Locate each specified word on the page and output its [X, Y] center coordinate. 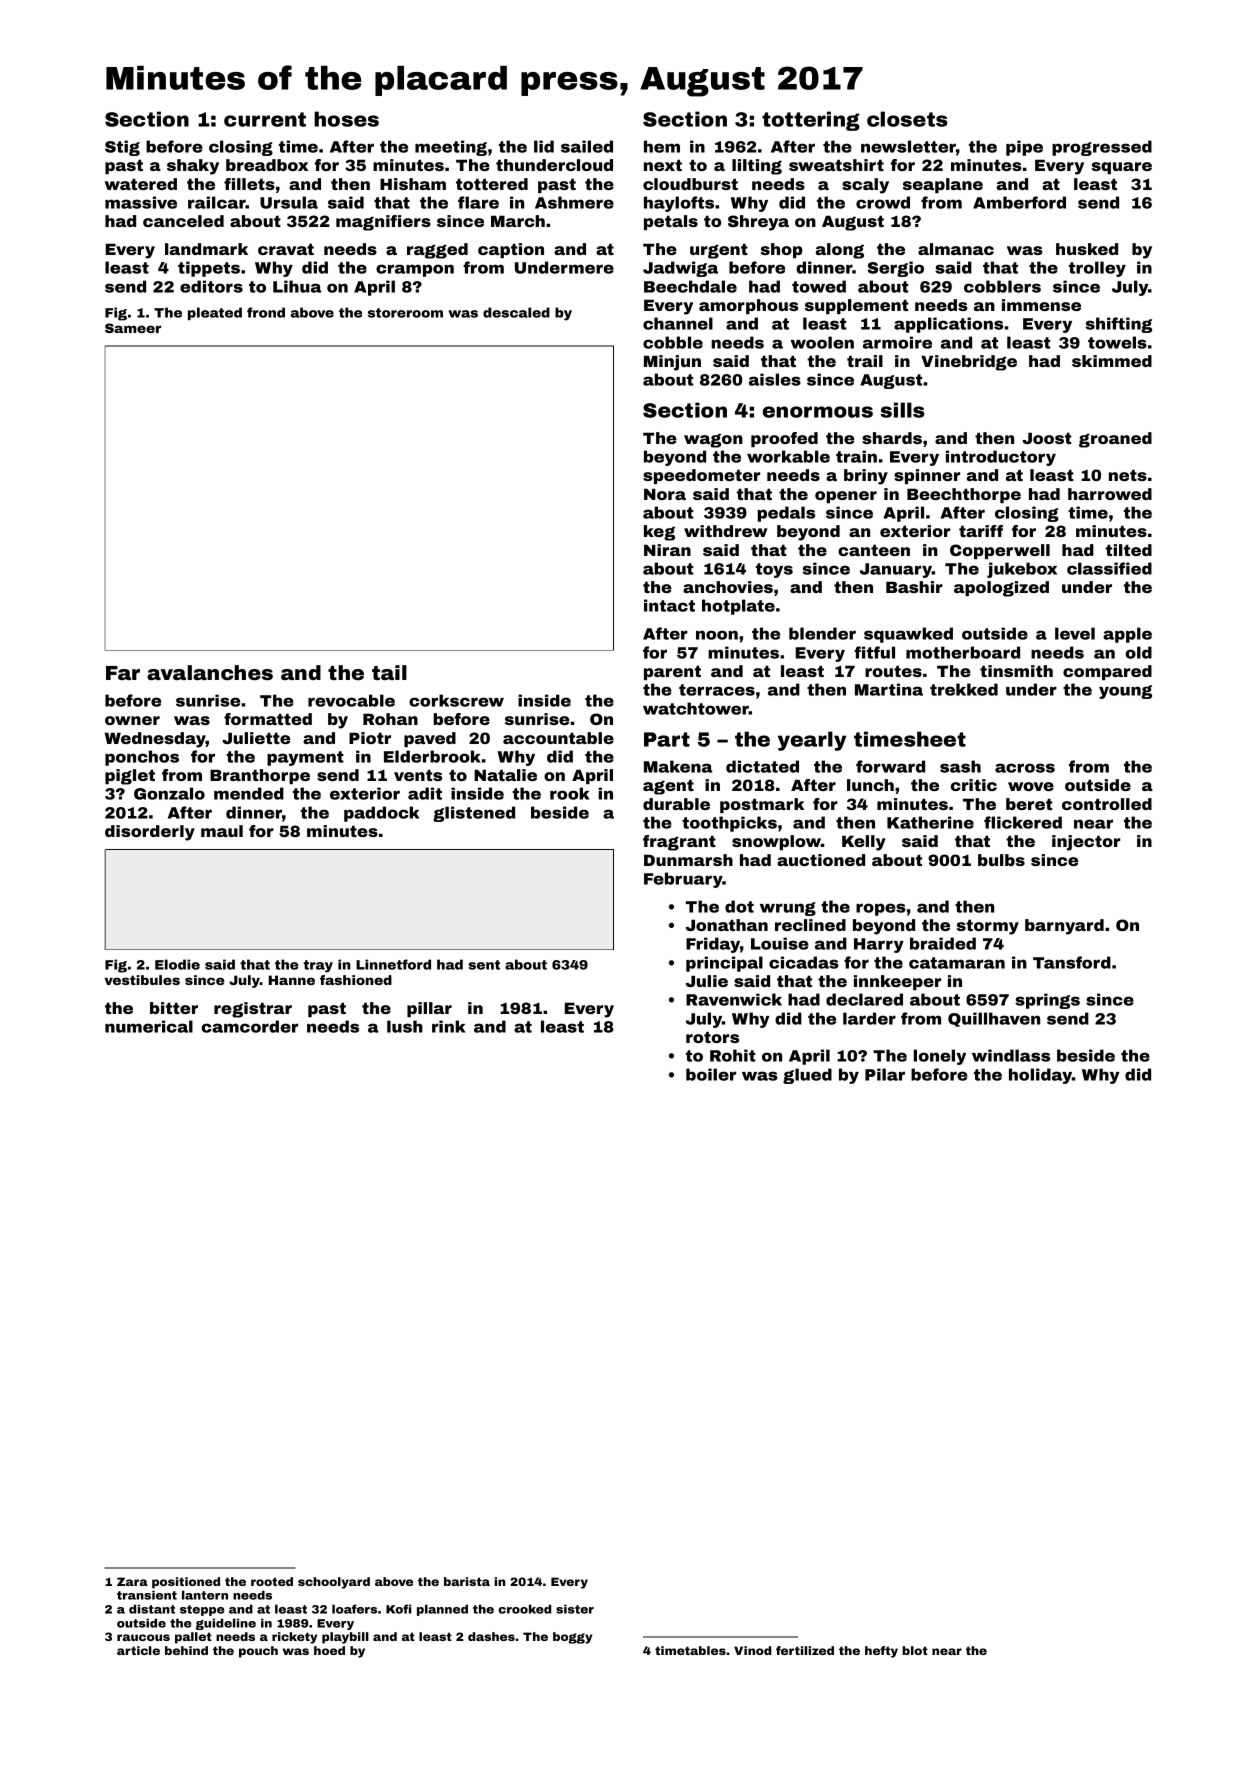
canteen [874, 550]
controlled [1107, 804]
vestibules [142, 980]
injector [1086, 843]
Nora [665, 494]
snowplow [776, 842]
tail [389, 672]
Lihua [297, 286]
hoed [329, 1650]
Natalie [505, 775]
